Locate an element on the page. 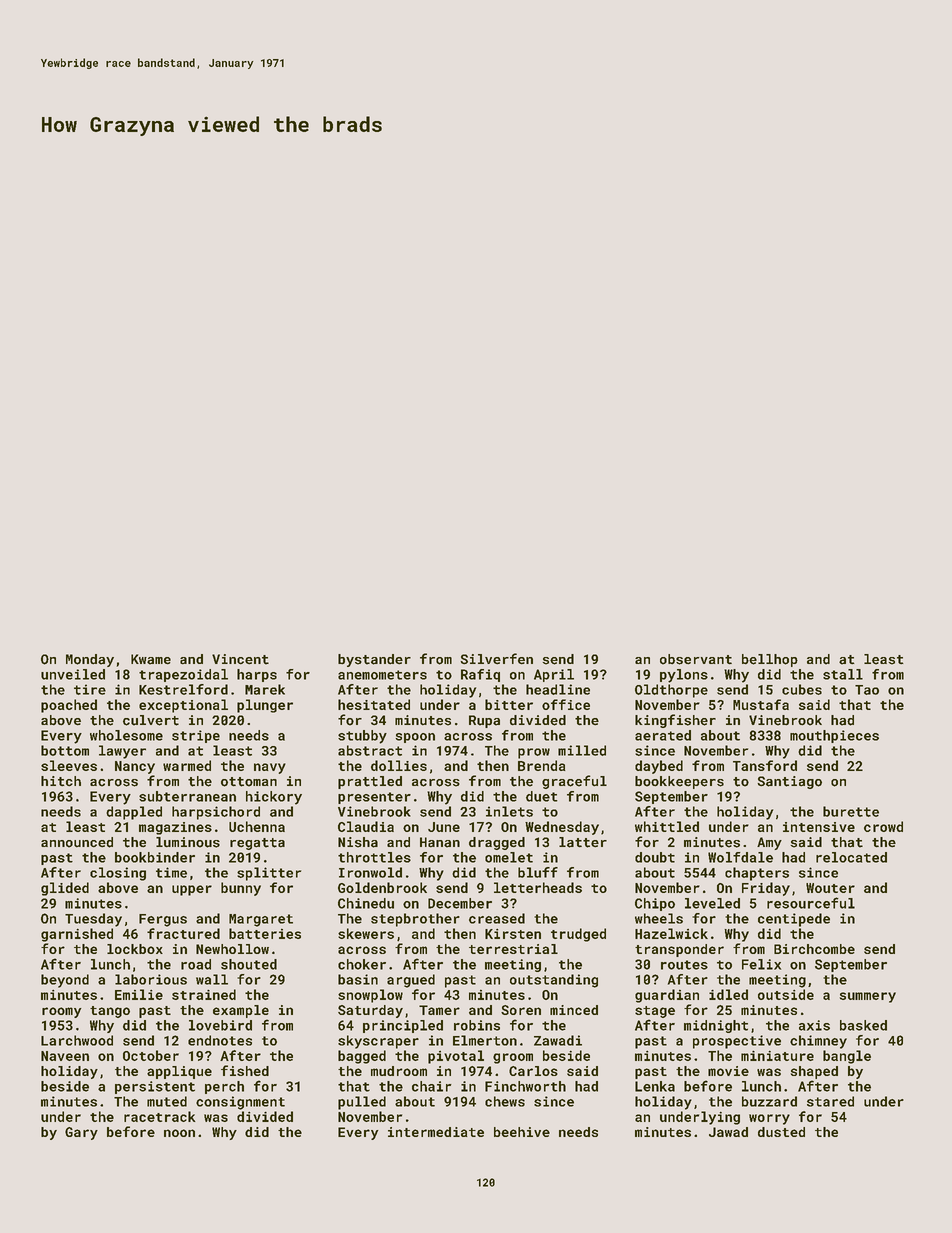 The image size is (952, 1233). axis is located at coordinates (814, 1025).
